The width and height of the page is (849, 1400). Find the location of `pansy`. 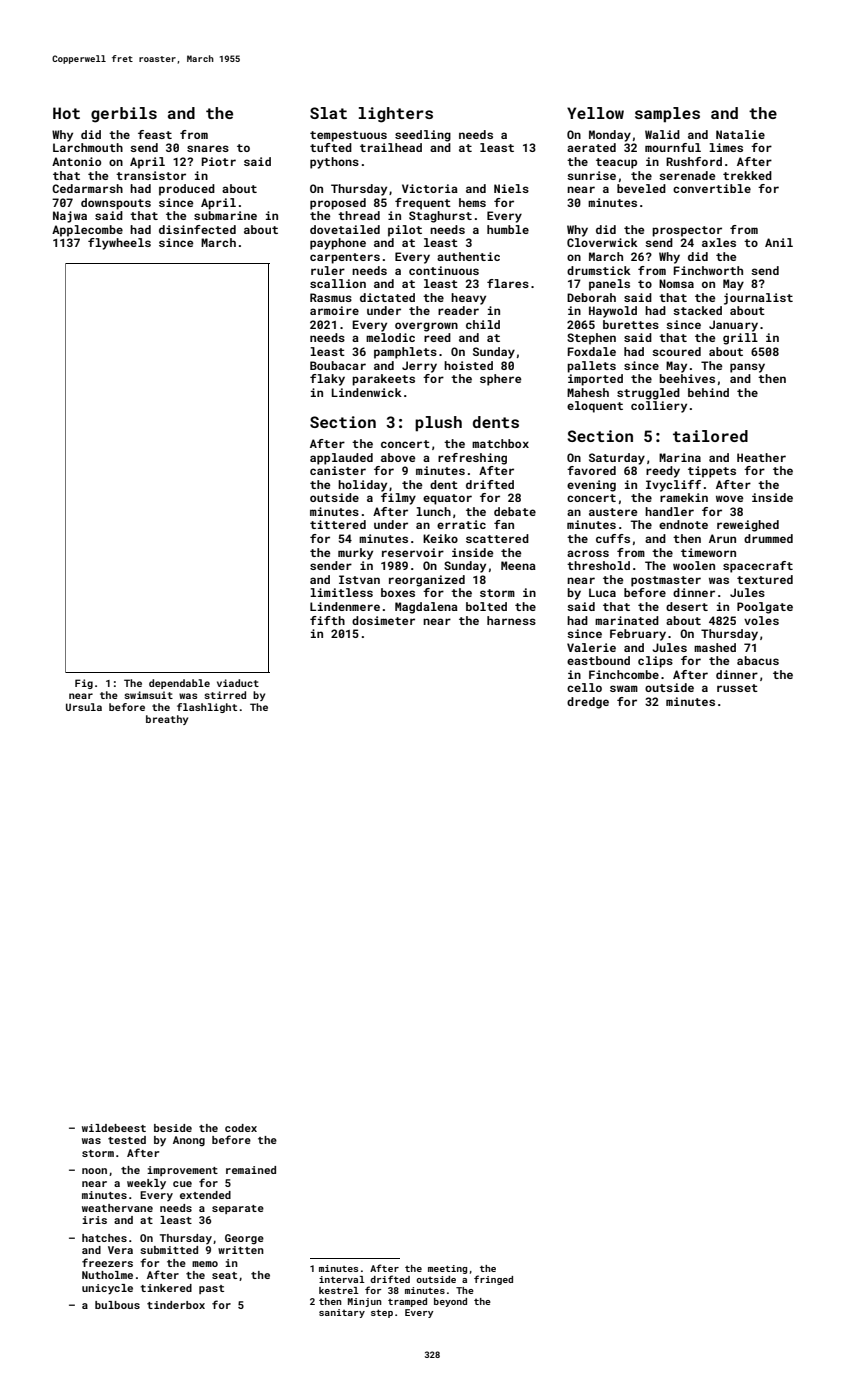

pansy is located at coordinates (747, 368).
